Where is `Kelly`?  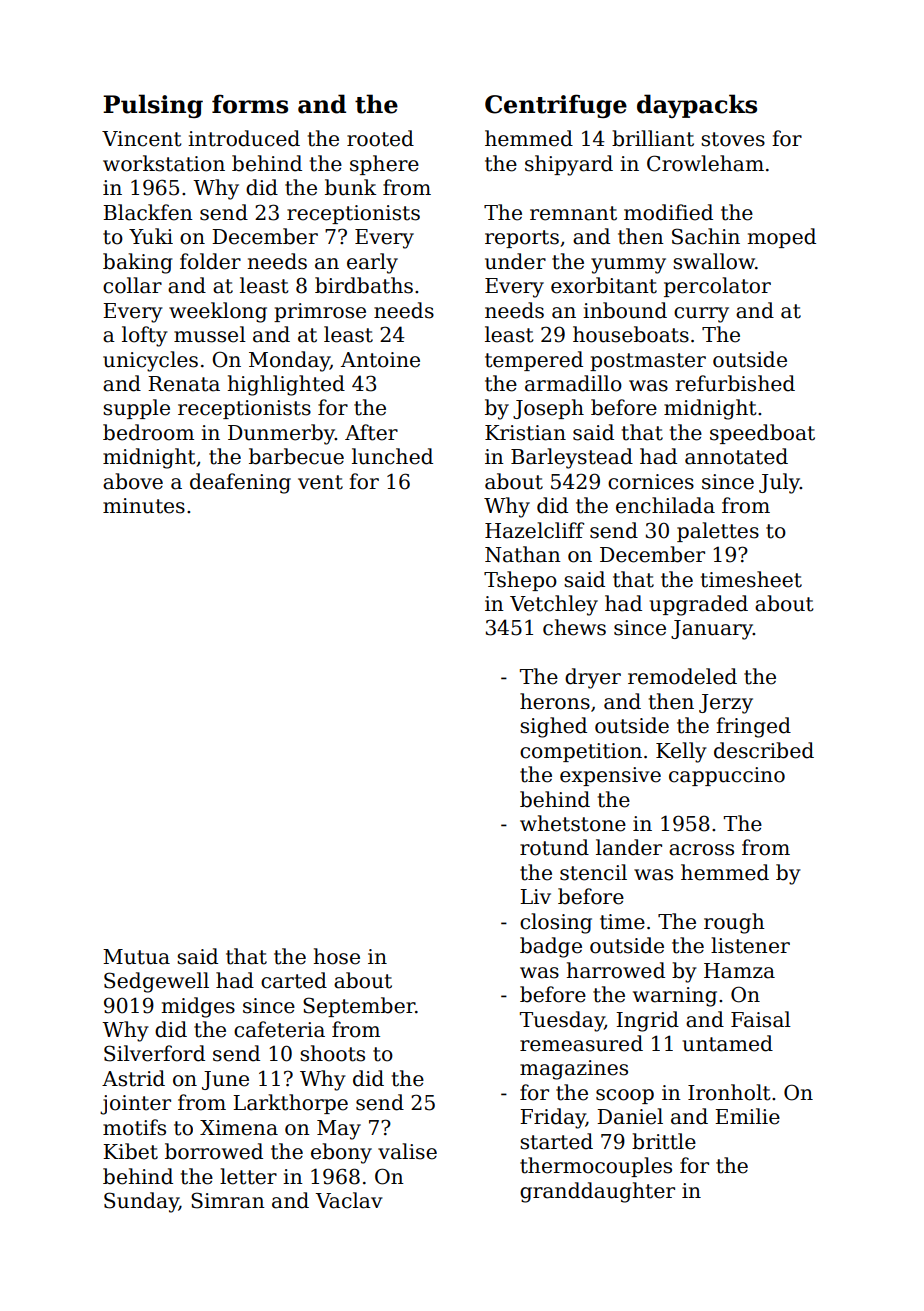
Kelly is located at coordinates (681, 752).
